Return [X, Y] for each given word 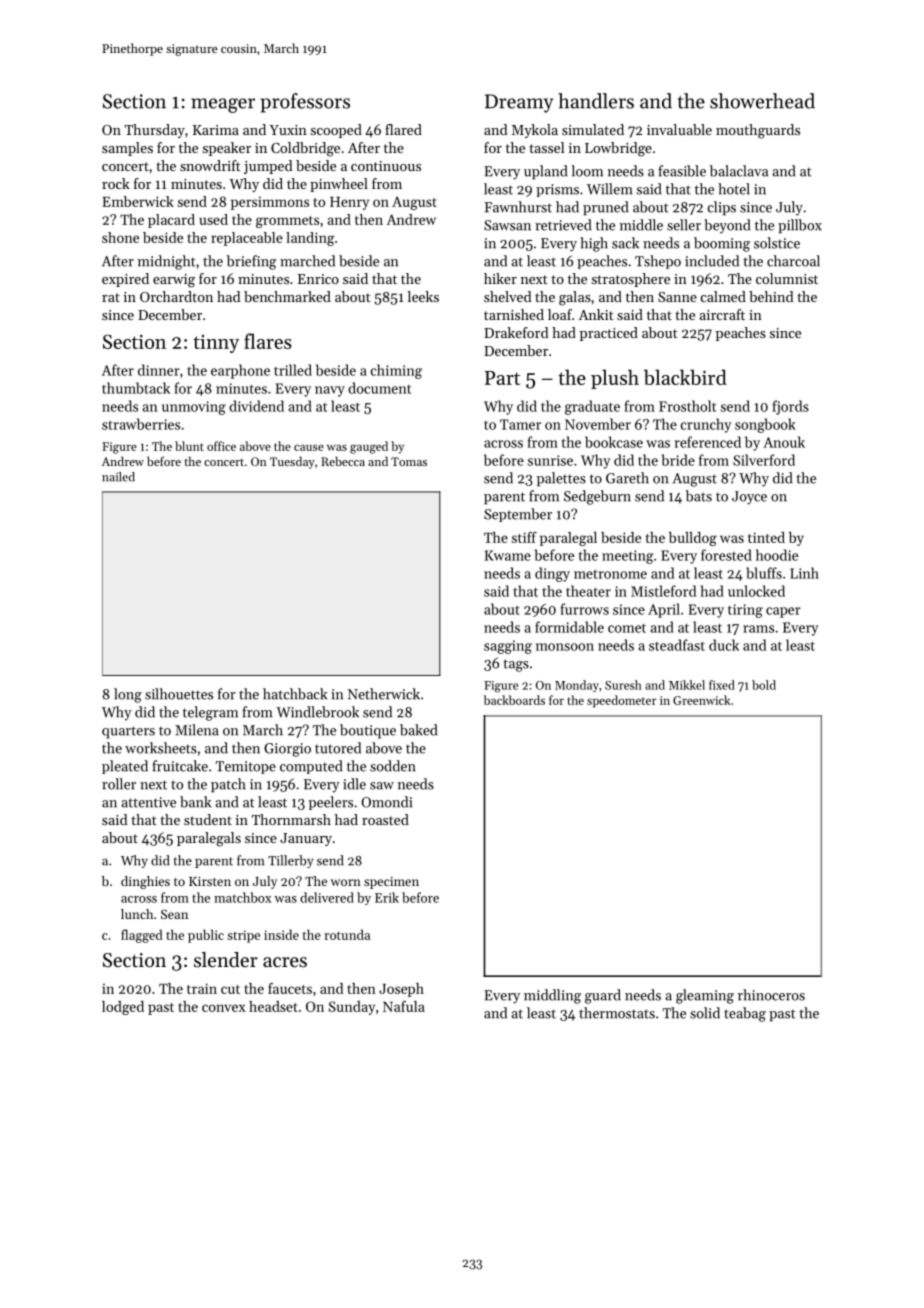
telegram [210, 713]
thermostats [617, 1013]
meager [223, 105]
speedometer [622, 701]
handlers [596, 101]
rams [758, 629]
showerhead [762, 101]
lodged [123, 1008]
